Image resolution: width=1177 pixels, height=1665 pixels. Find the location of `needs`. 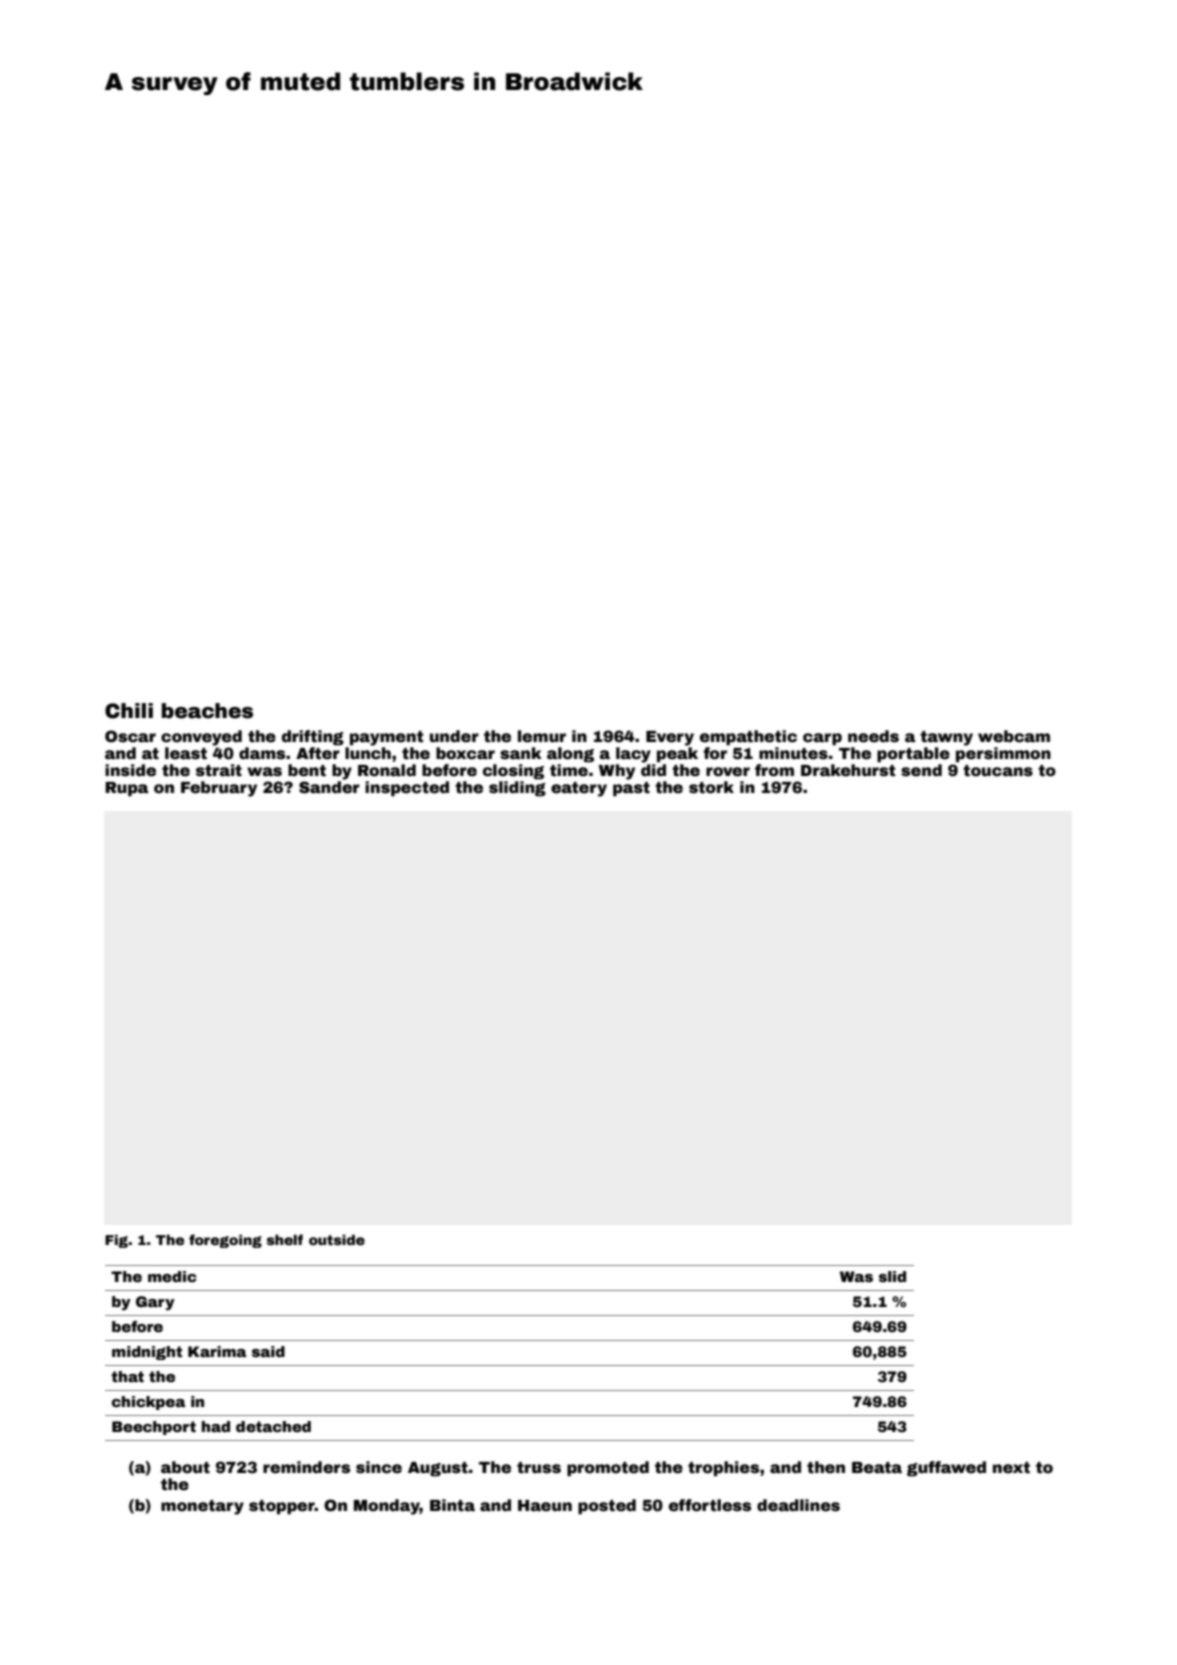

needs is located at coordinates (873, 736).
